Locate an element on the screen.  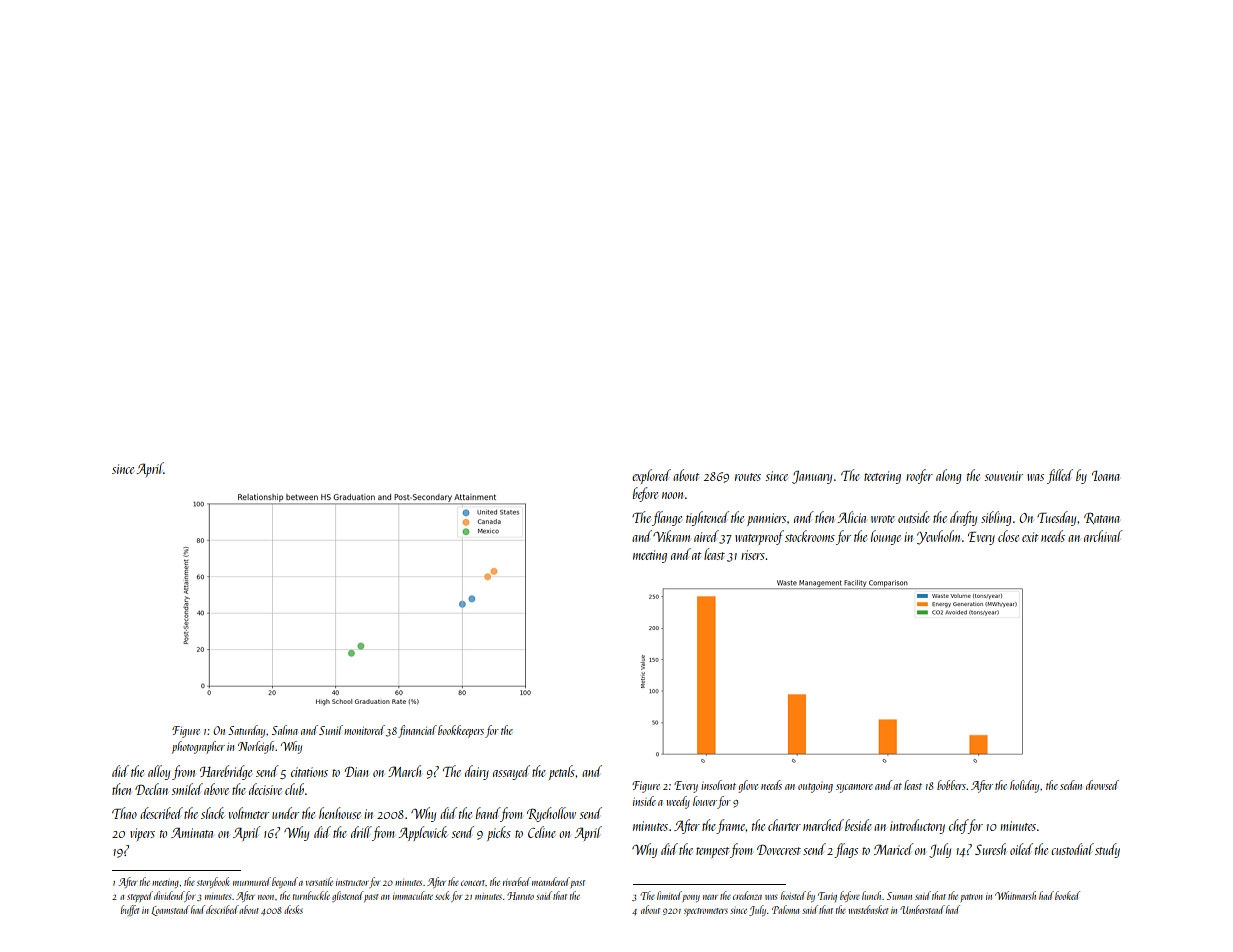
vipers is located at coordinates (142, 834).
